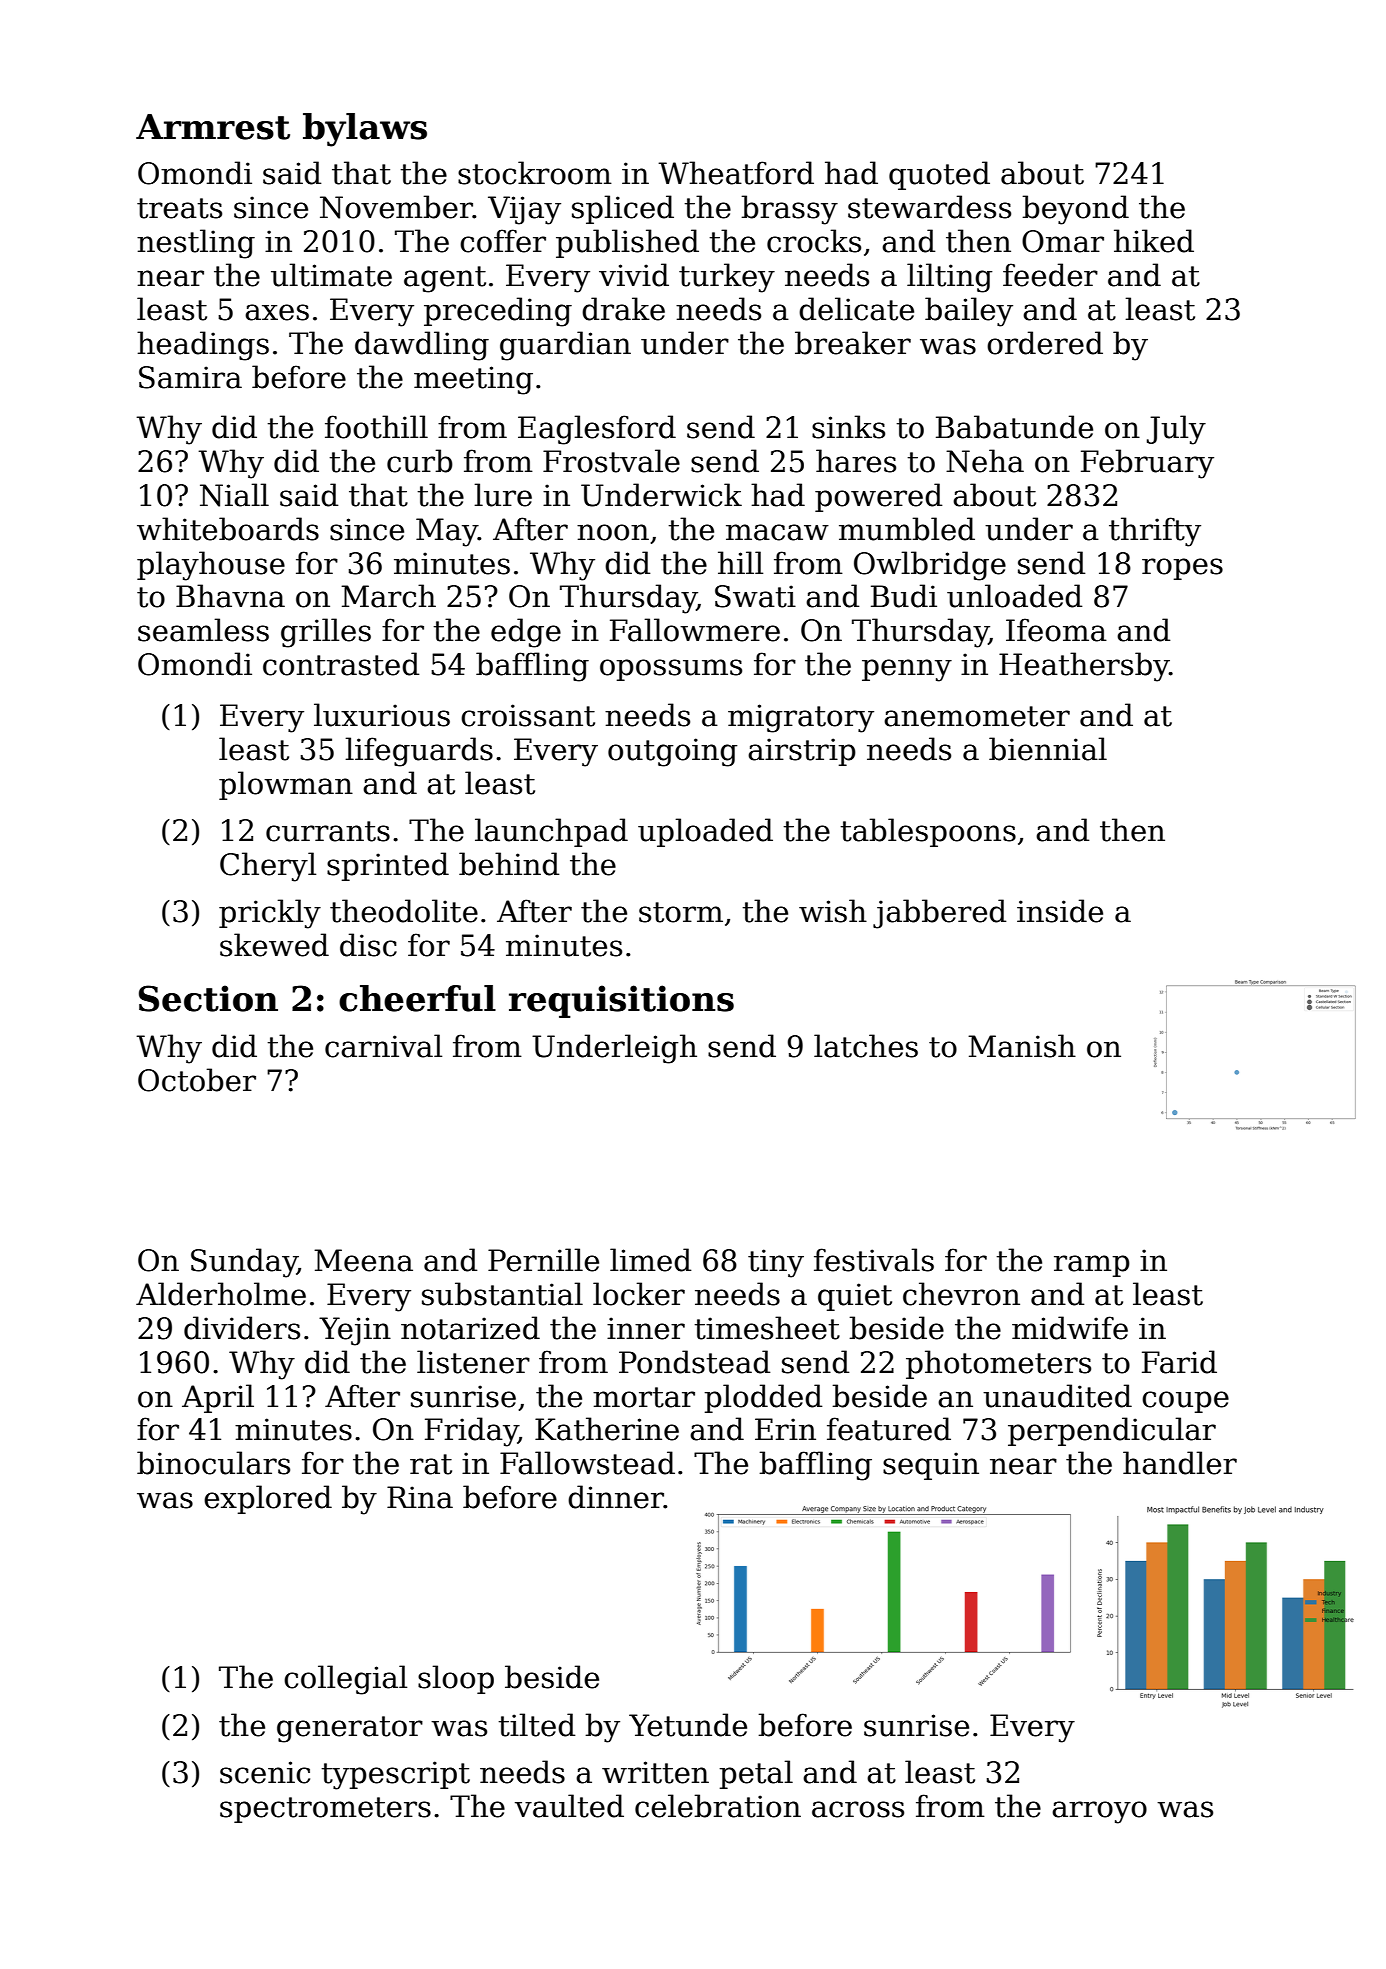  Describe the element at coordinates (688, 1725) in the screenshot. I see `Yetunde` at that location.
